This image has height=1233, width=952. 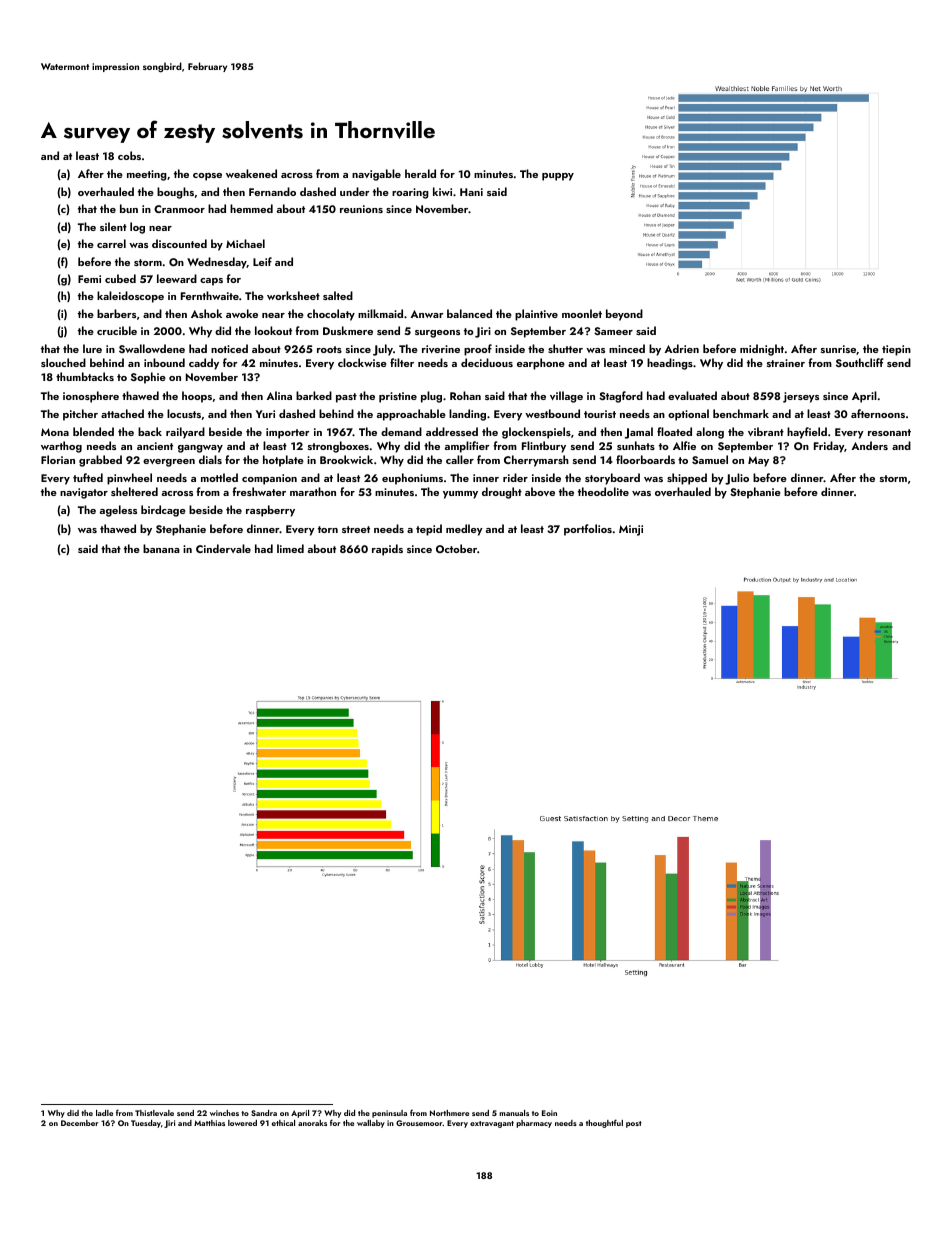 What do you see at coordinates (387, 550) in the image?
I see `rapids` at bounding box center [387, 550].
